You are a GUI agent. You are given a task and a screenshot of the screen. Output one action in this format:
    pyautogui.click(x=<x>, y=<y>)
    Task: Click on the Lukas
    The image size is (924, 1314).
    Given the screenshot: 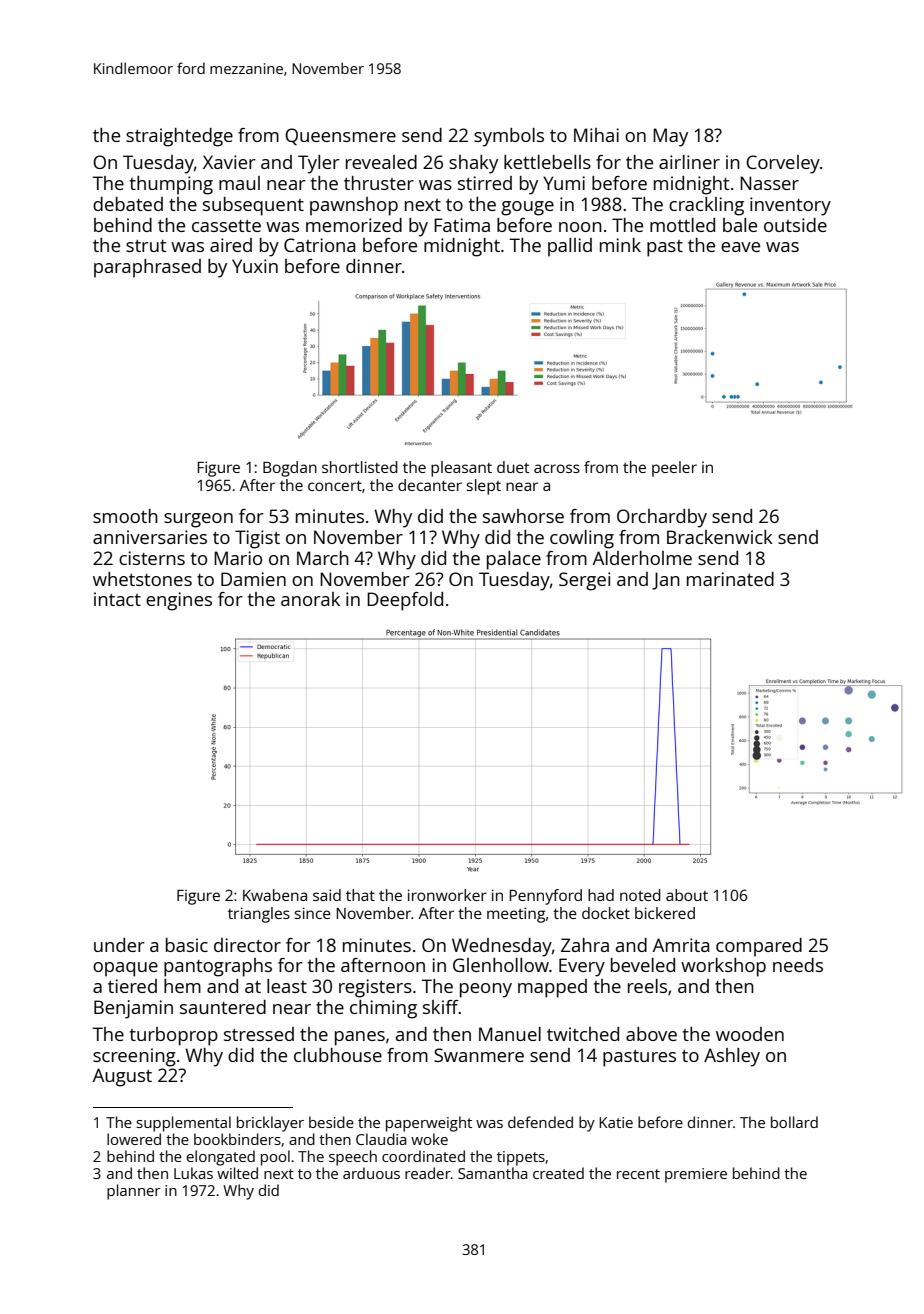 What is the action you would take?
    pyautogui.click(x=193, y=1173)
